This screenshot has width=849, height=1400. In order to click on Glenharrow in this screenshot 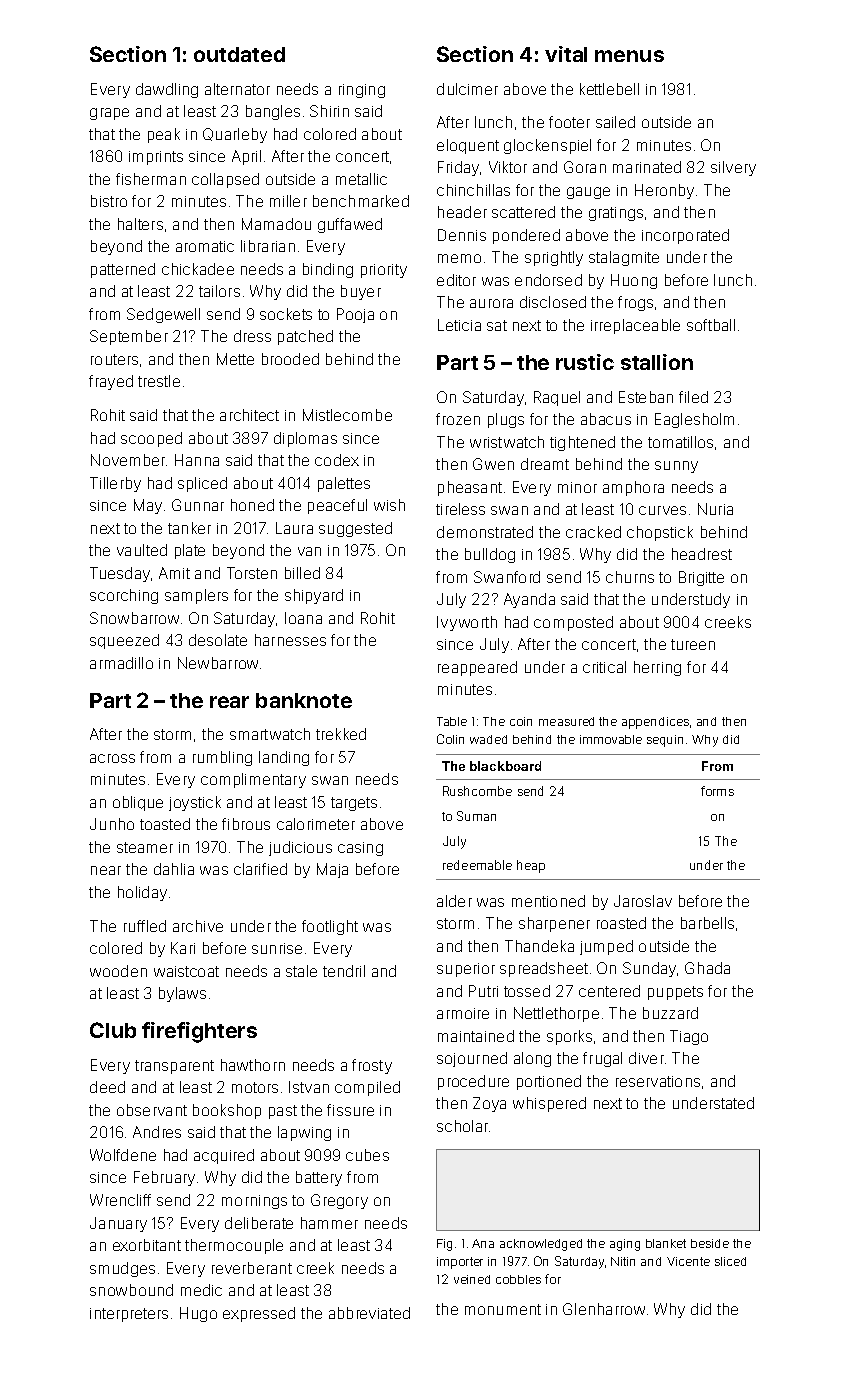, I will do `click(604, 1309)`.
